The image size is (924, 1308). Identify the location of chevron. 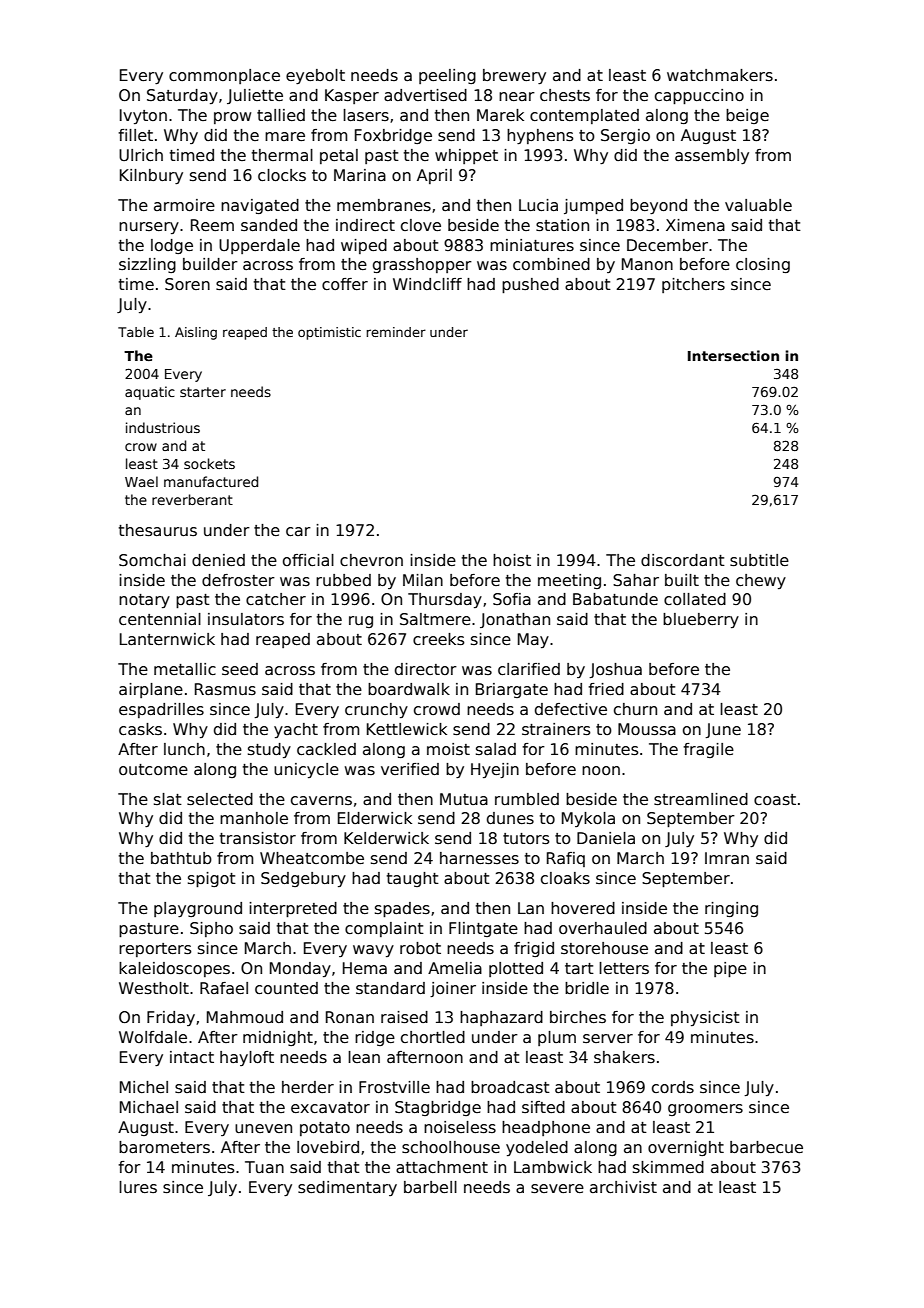
(371, 560).
